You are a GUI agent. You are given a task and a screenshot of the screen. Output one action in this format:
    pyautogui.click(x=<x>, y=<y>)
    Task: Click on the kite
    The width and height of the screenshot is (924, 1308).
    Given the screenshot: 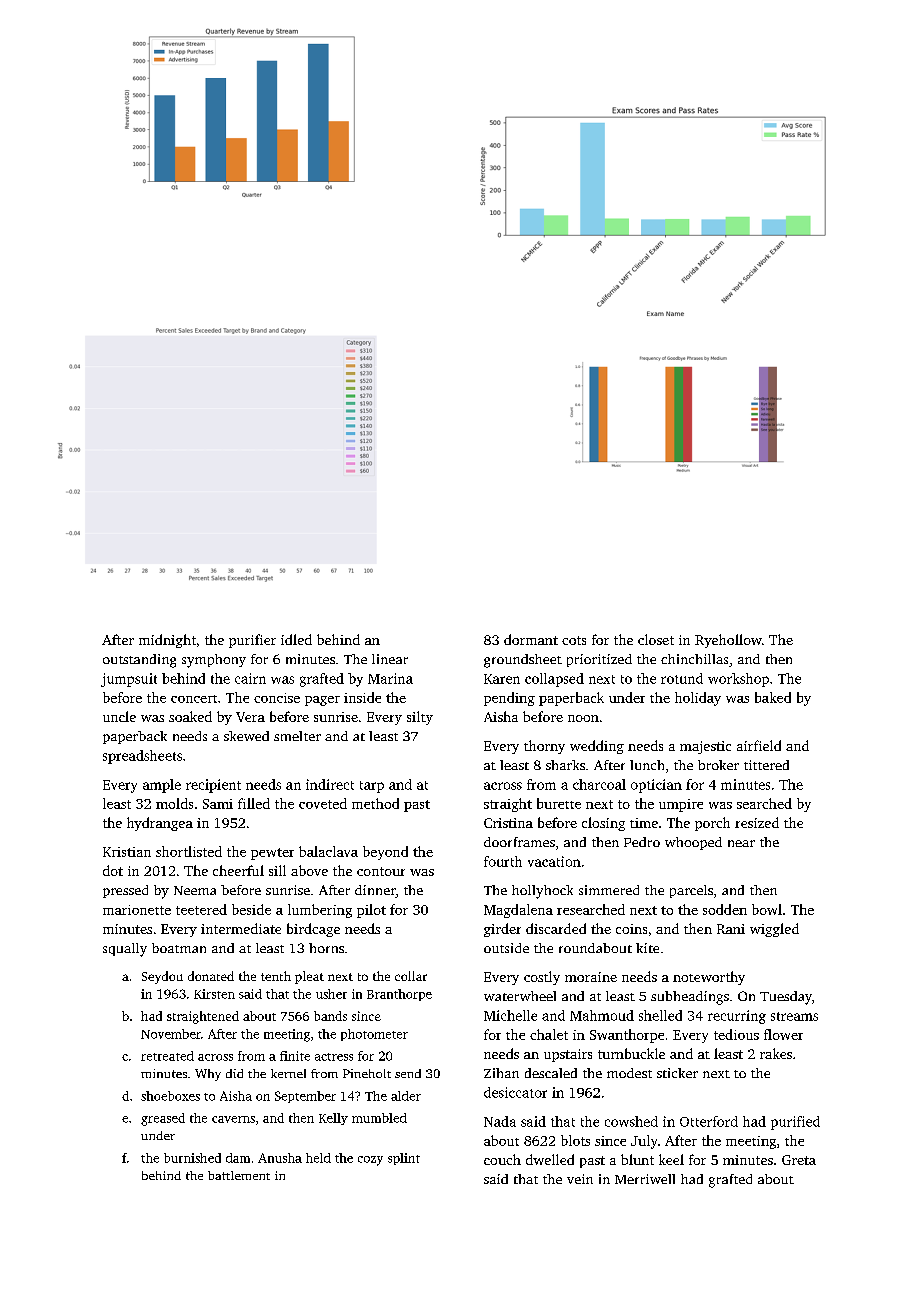 What is the action you would take?
    pyautogui.click(x=647, y=948)
